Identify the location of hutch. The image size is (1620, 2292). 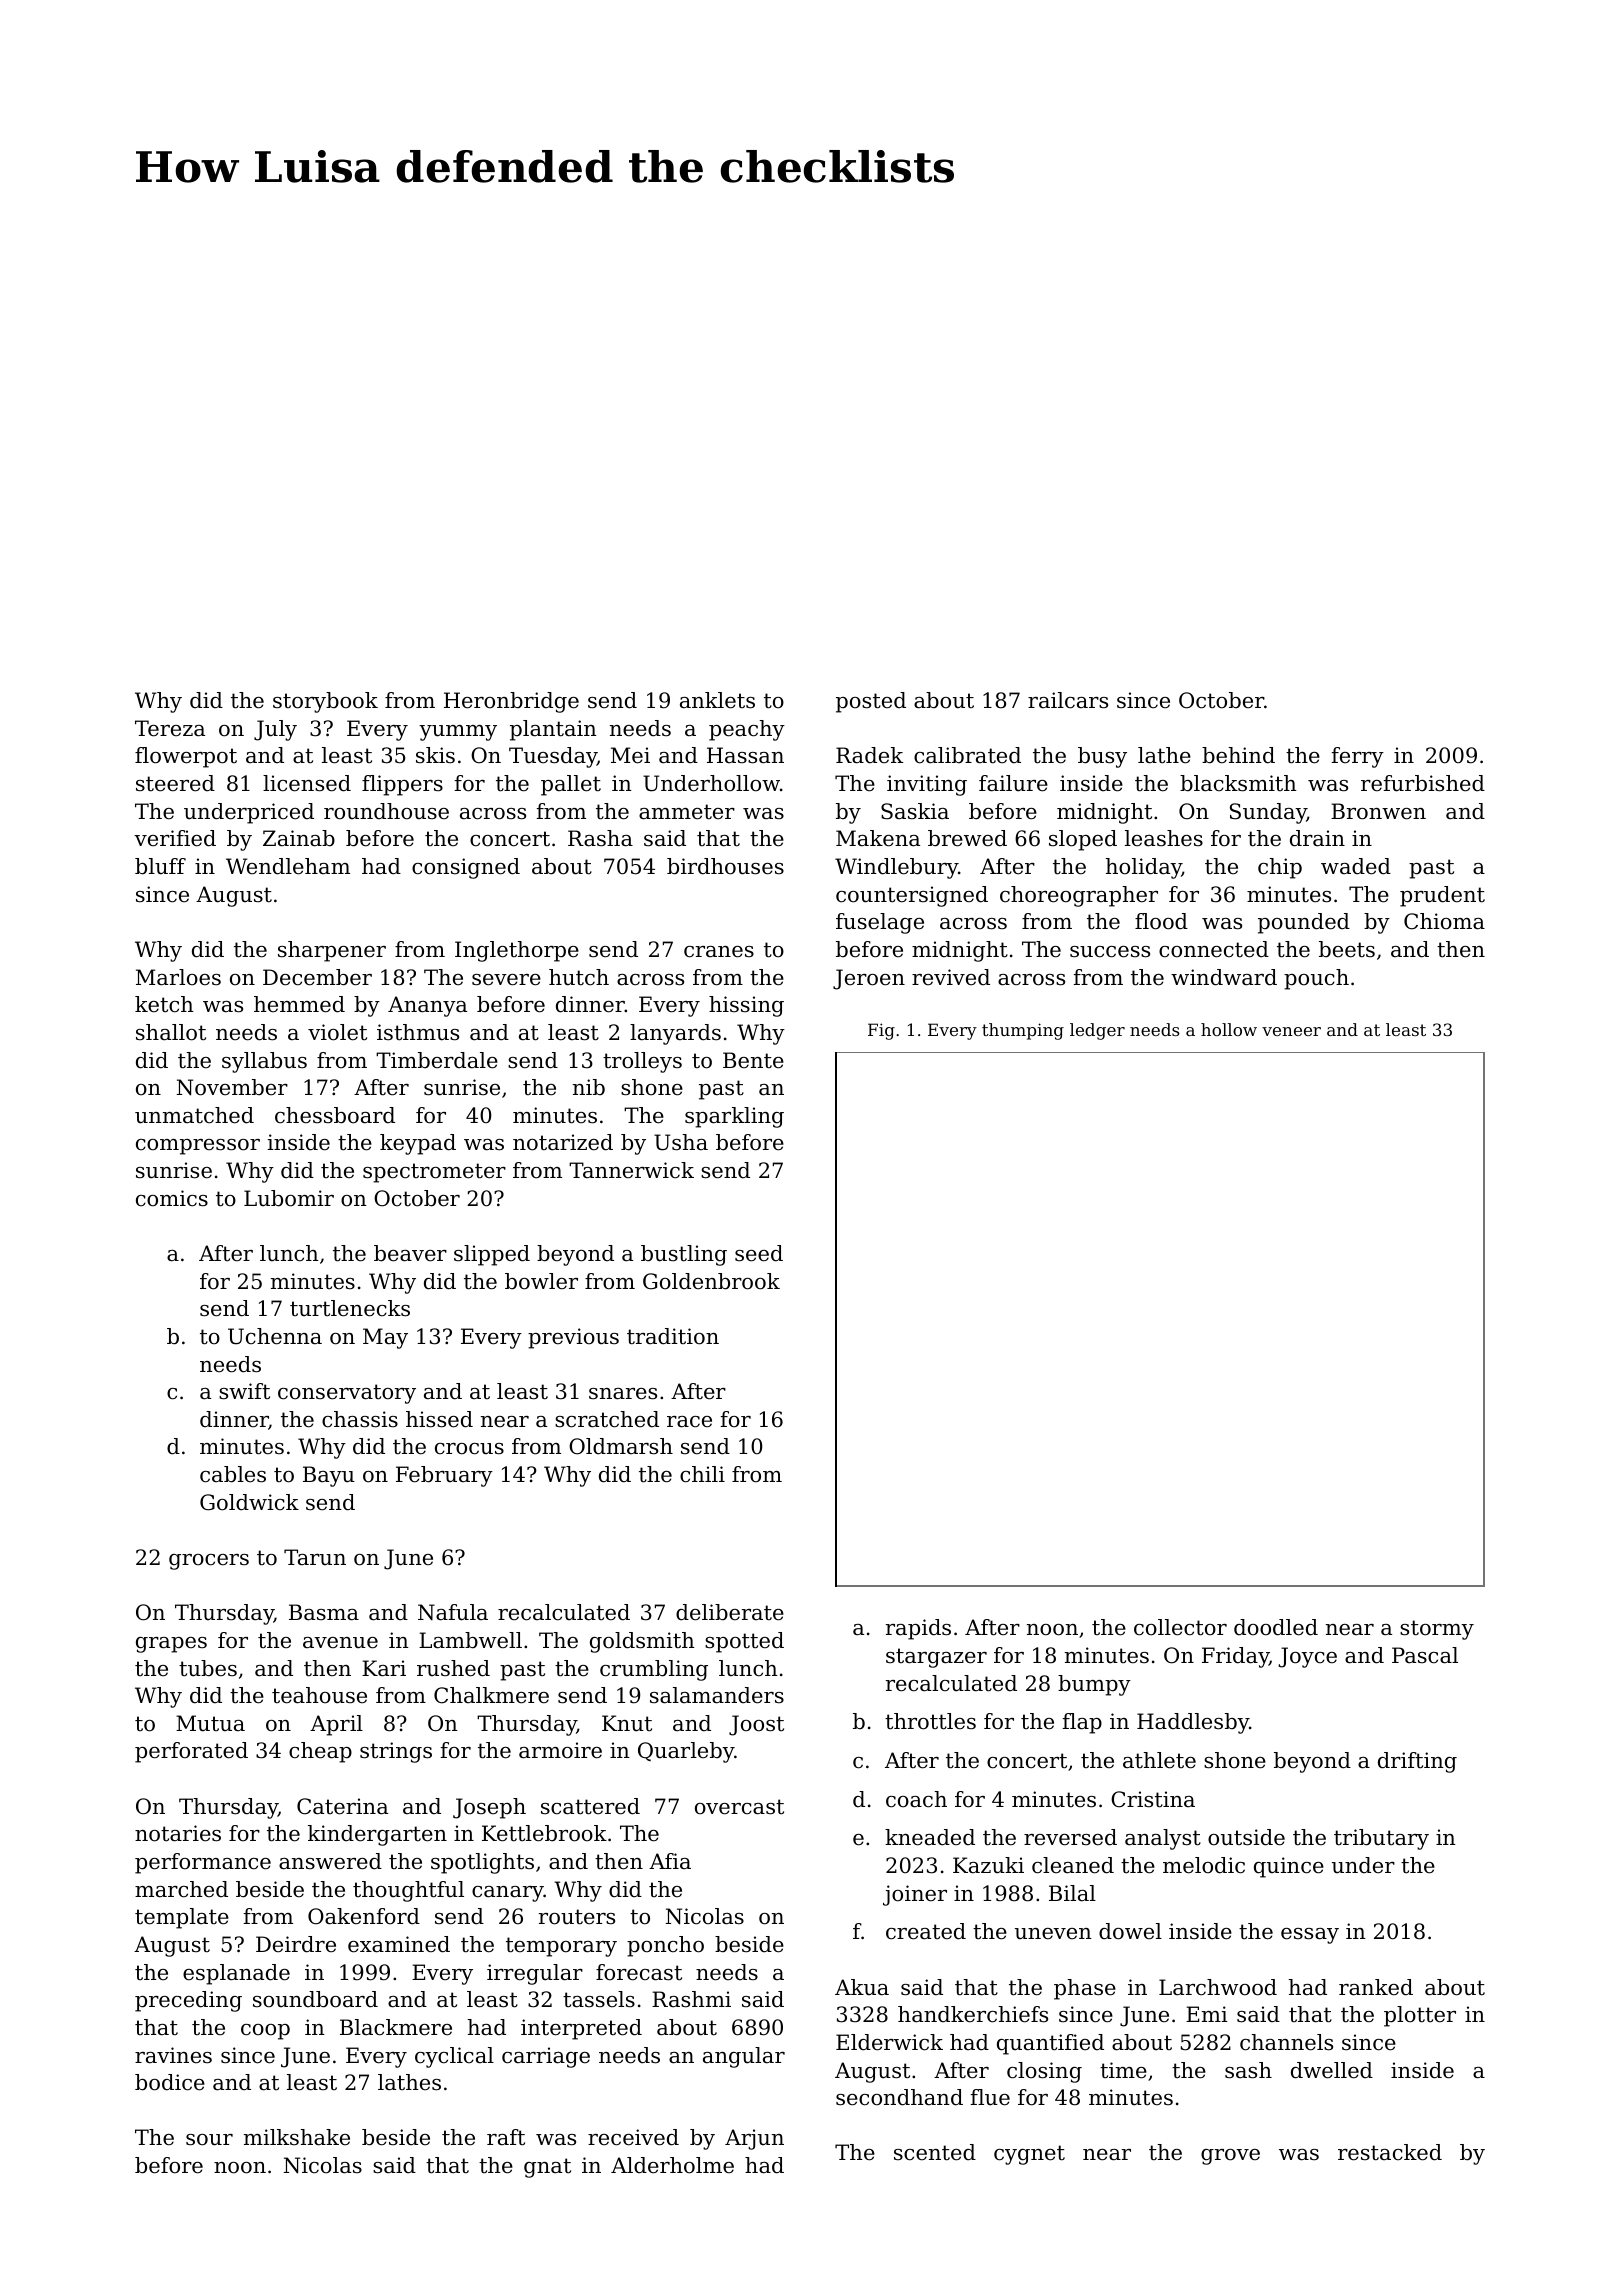
(579, 977).
